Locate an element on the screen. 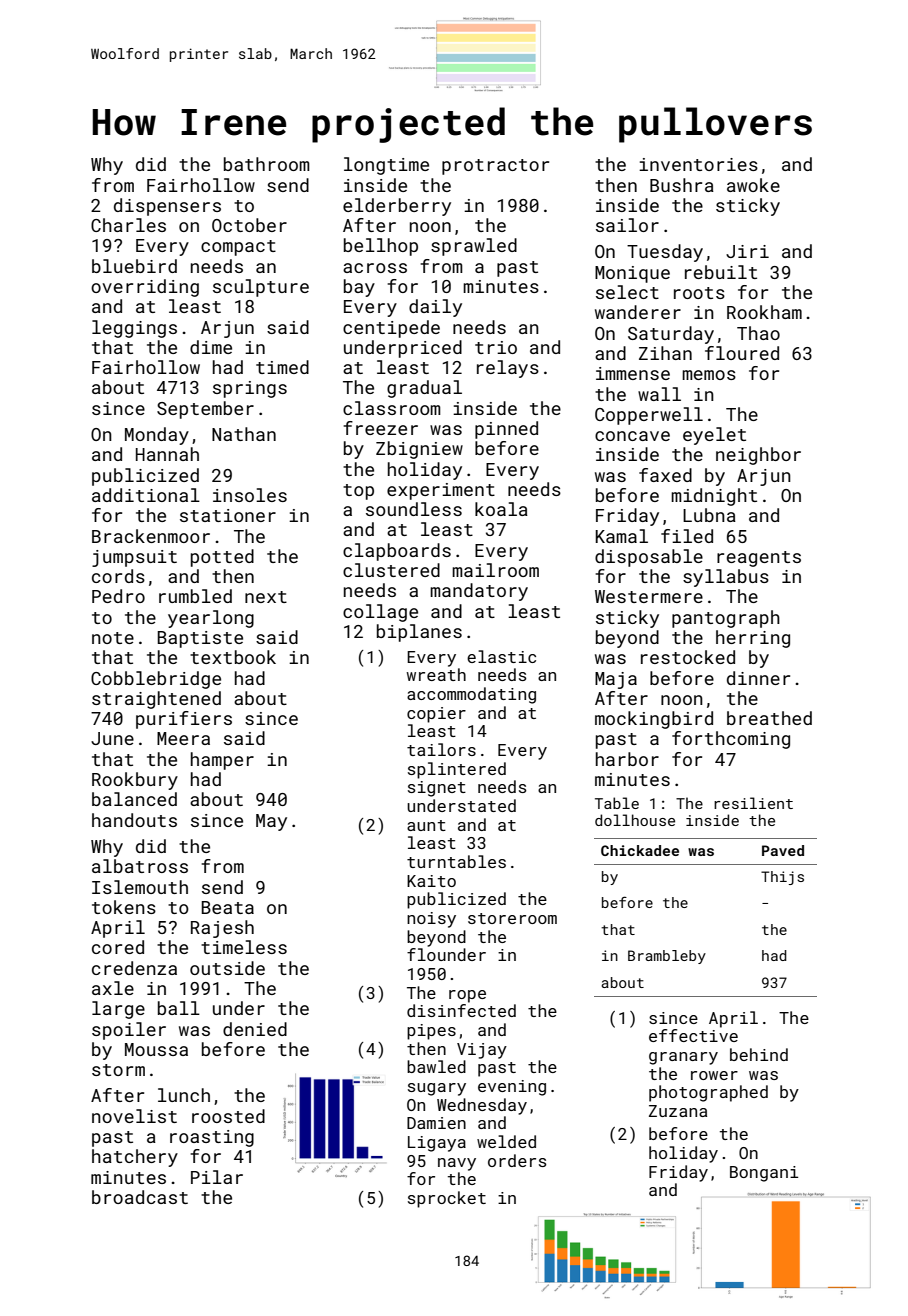  syllabus is located at coordinates (726, 578).
